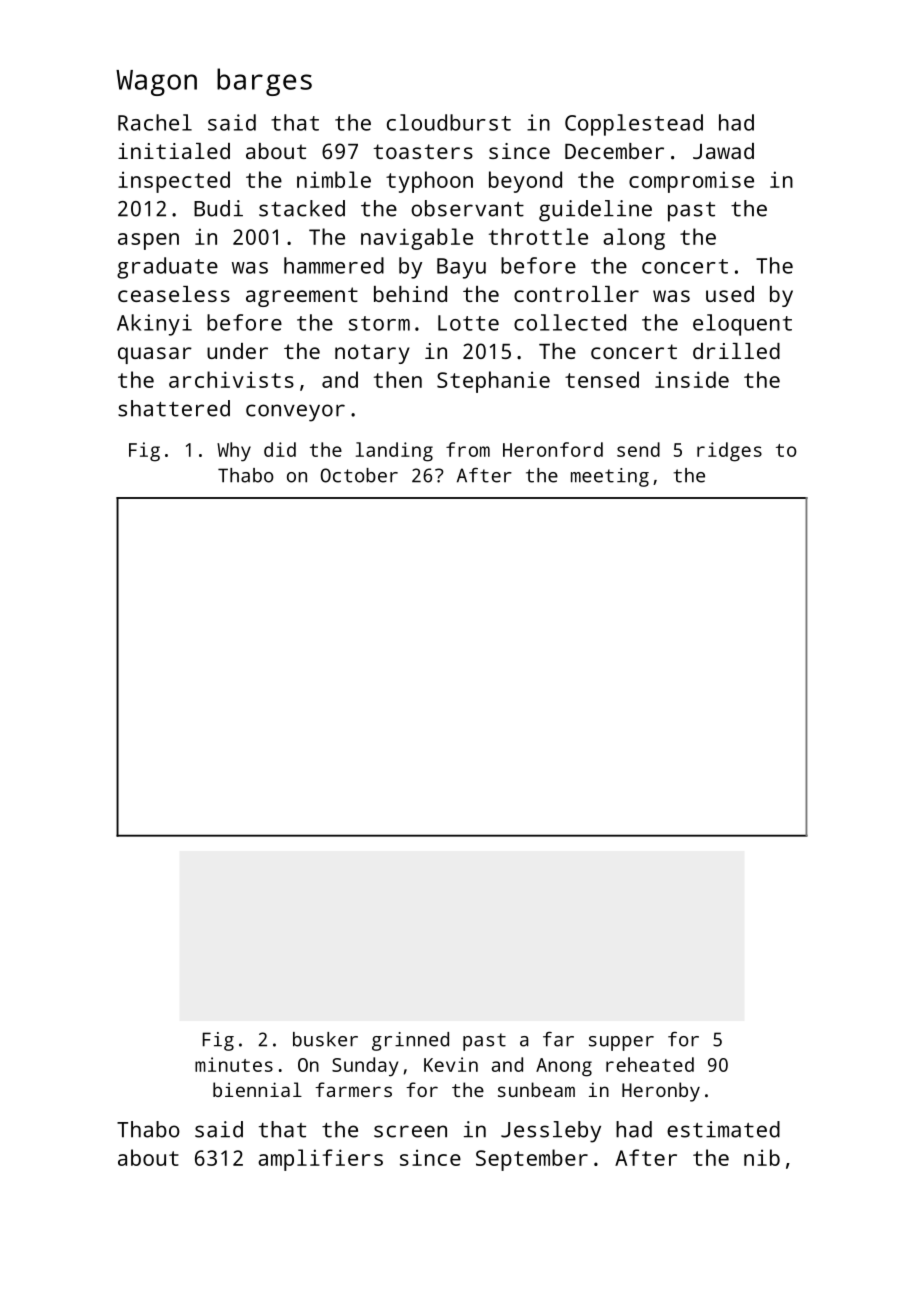 This screenshot has height=1314, width=924. I want to click on minutes, so click(234, 1064).
